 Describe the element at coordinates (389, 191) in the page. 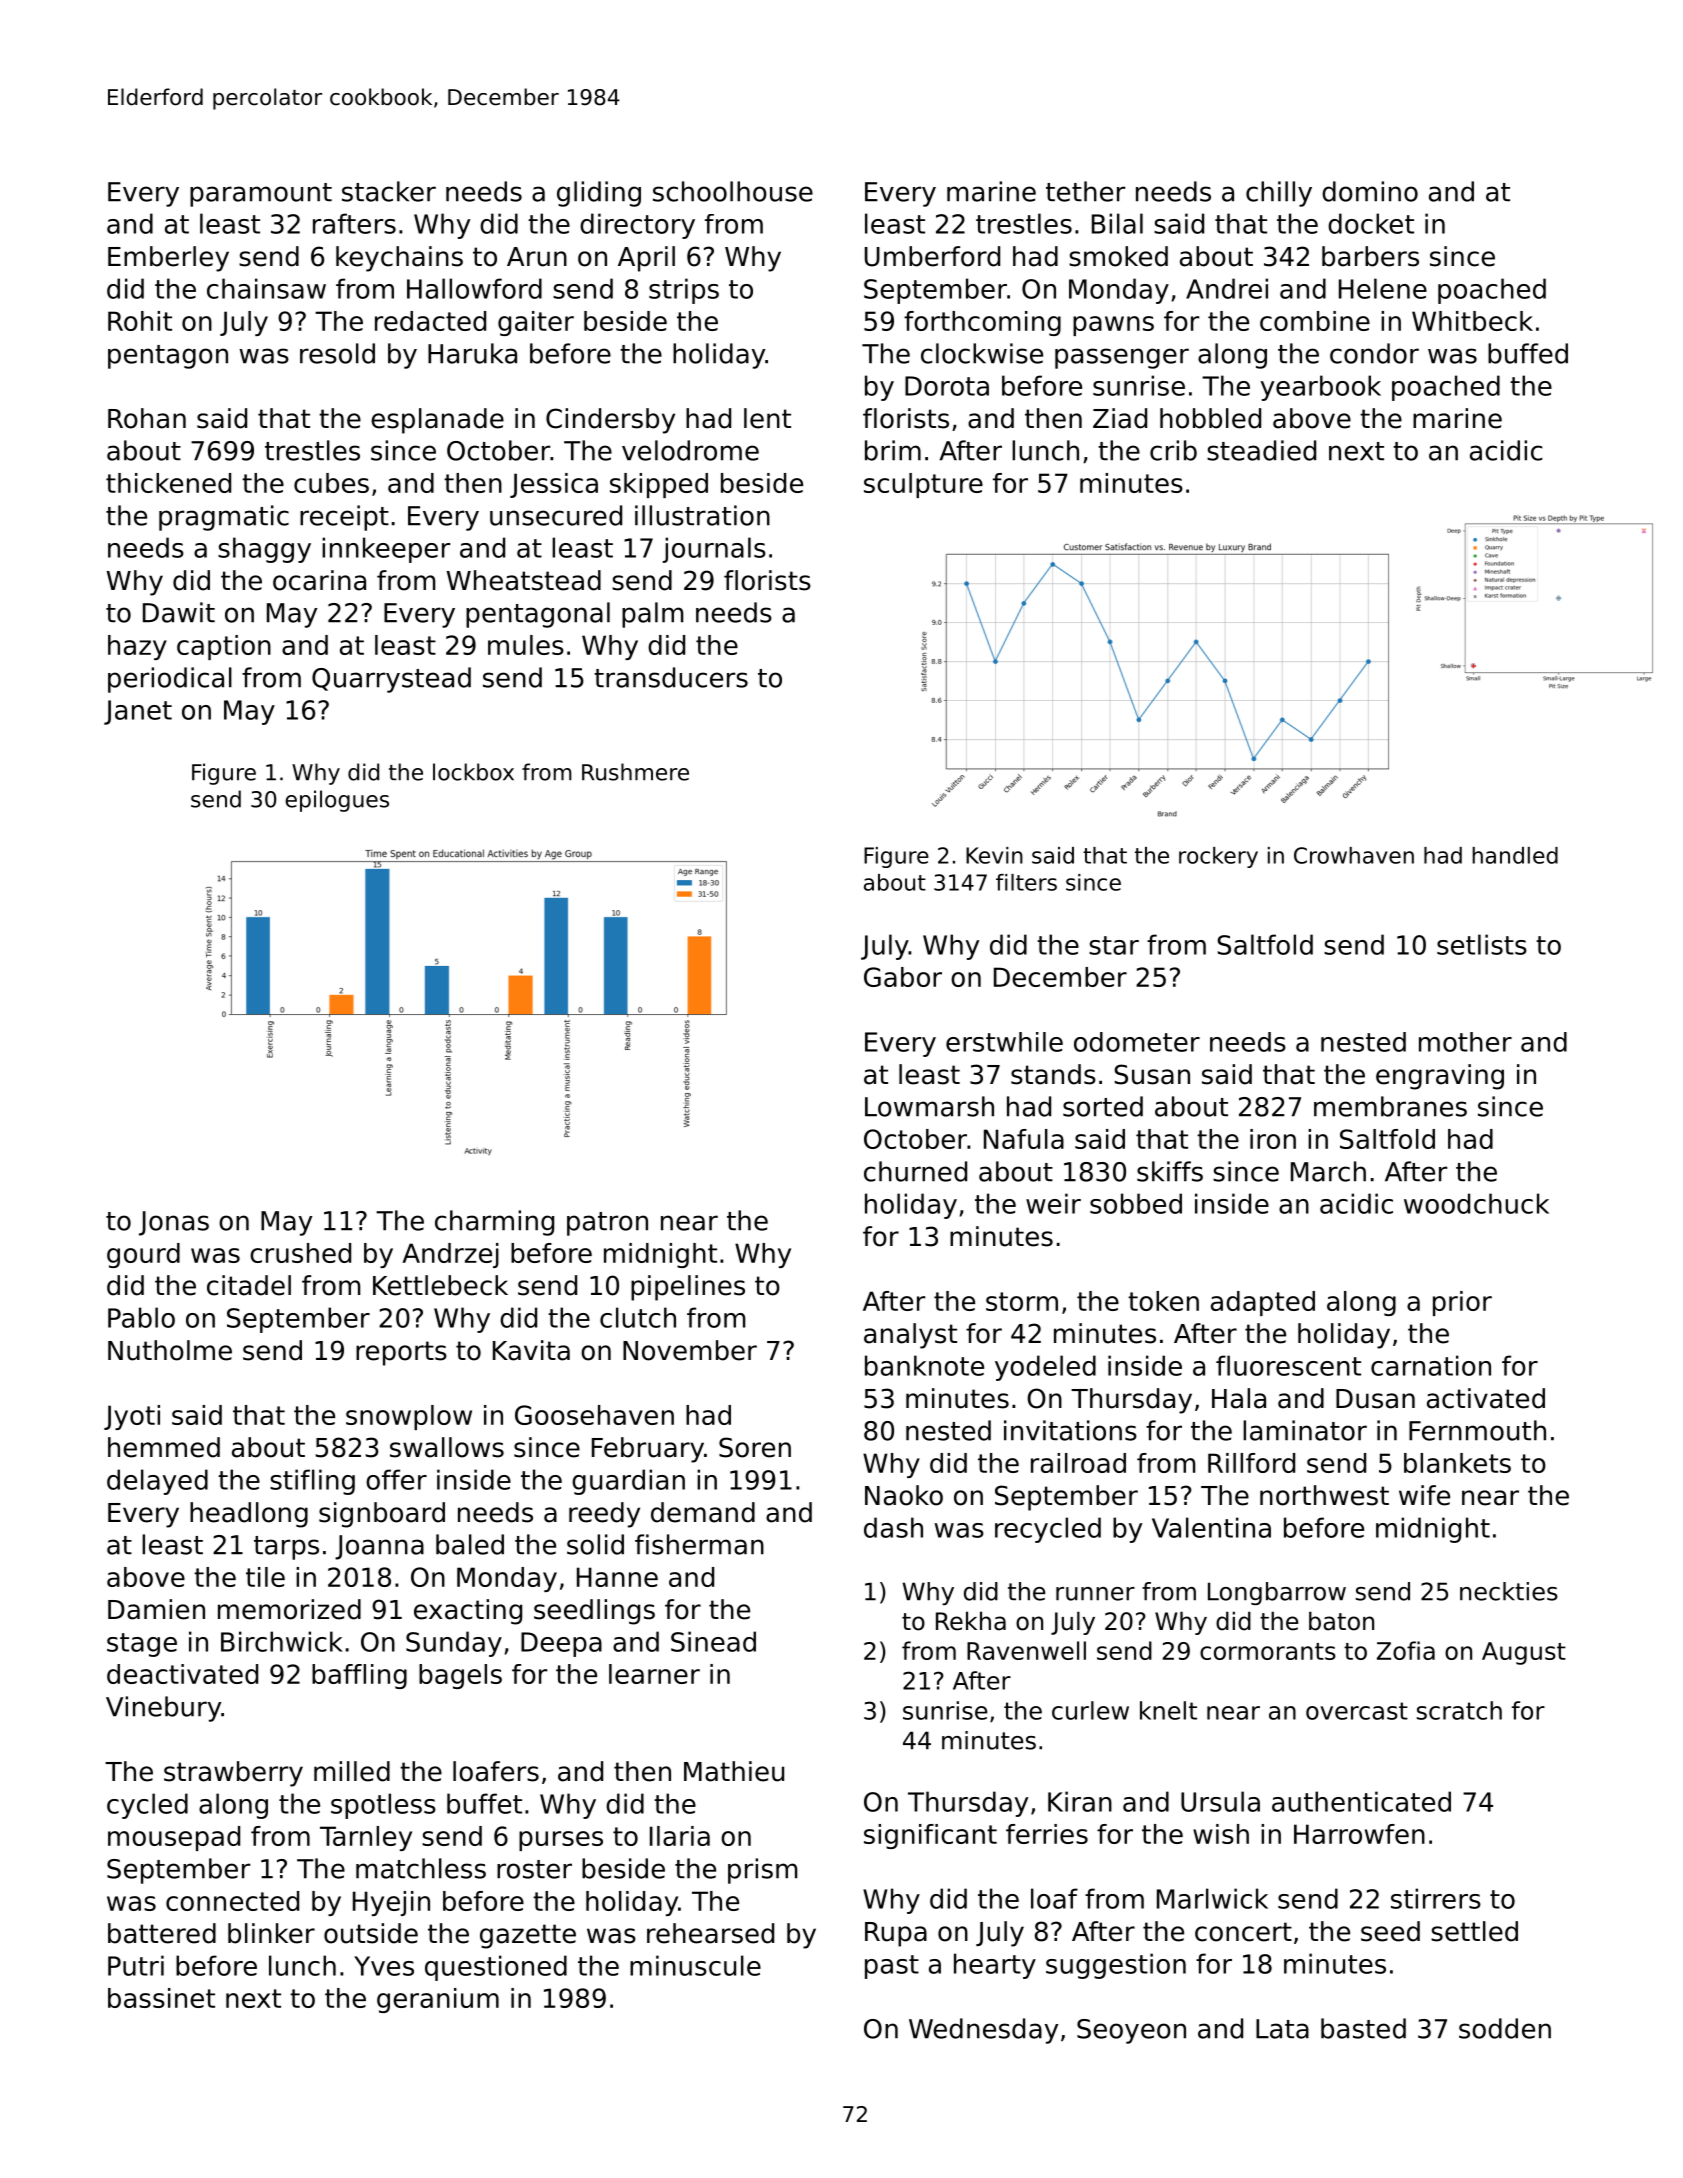

I see `stacker` at that location.
